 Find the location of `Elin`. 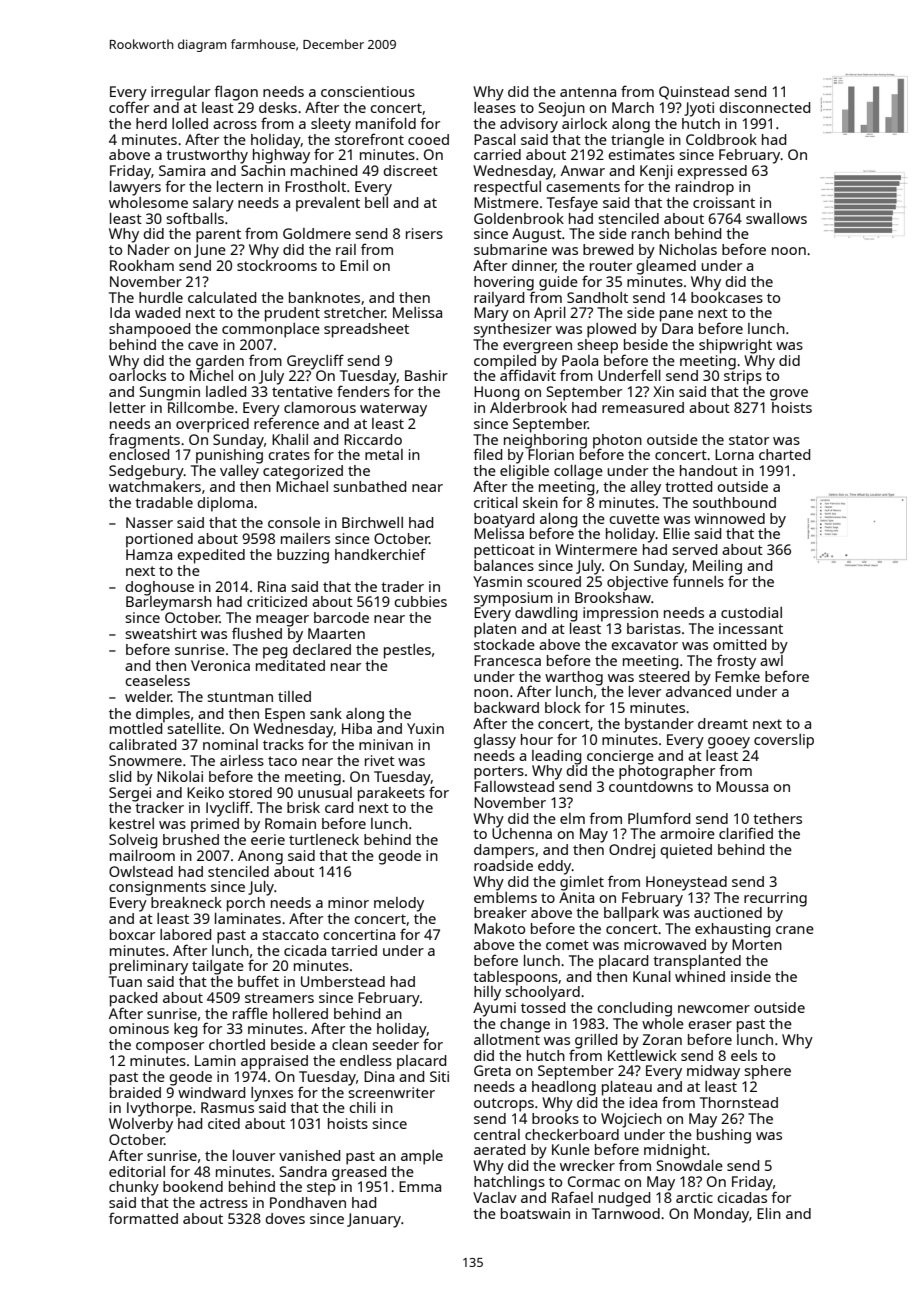

Elin is located at coordinates (769, 1213).
